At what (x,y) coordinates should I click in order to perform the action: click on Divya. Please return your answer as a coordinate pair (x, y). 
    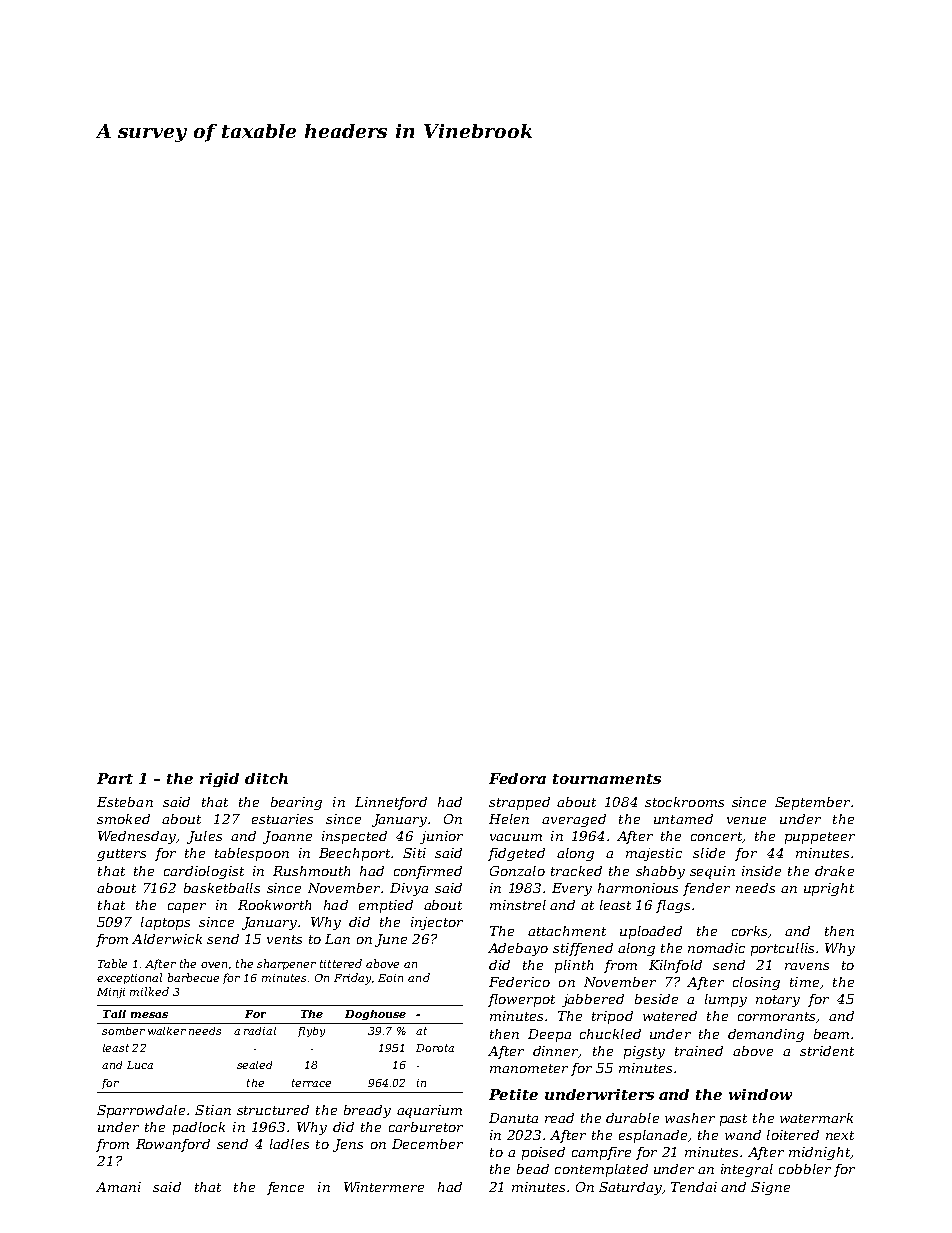
    Looking at the image, I should click on (409, 889).
